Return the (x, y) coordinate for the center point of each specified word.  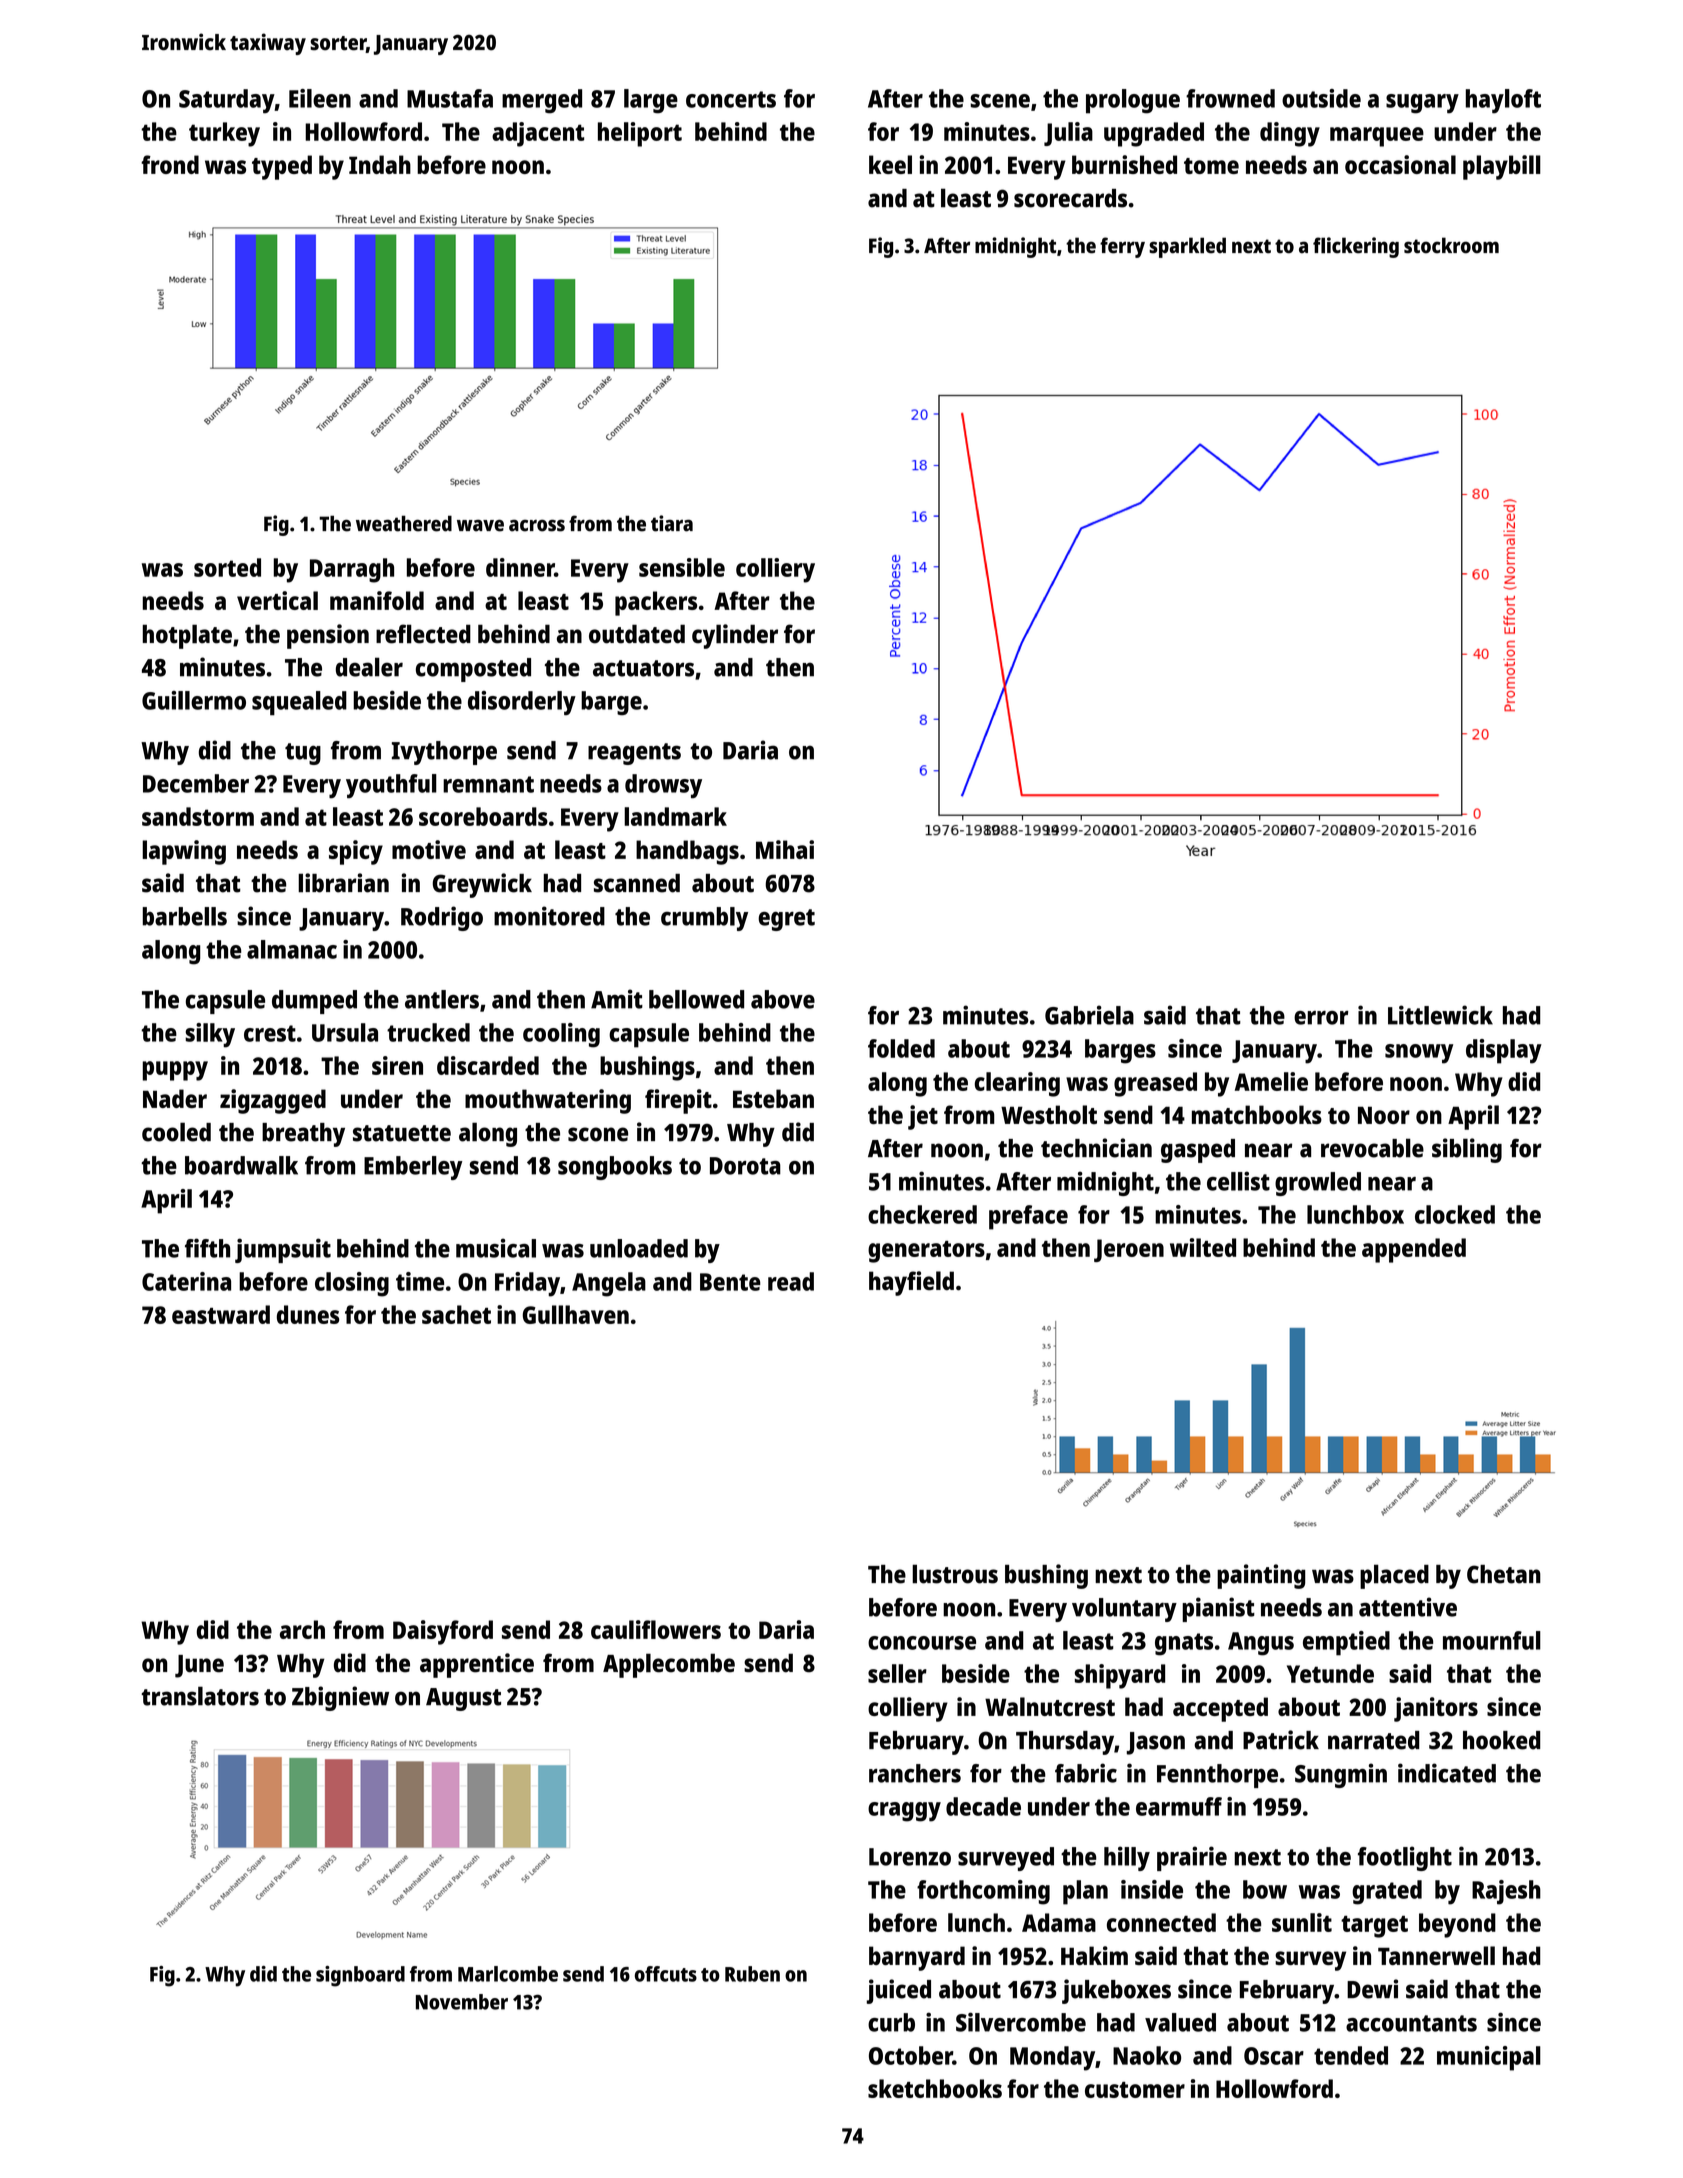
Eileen (320, 98)
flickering (1356, 247)
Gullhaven (576, 1314)
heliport (640, 134)
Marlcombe (508, 1974)
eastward (221, 1314)
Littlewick (1440, 1015)
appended (1414, 1250)
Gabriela (1089, 1015)
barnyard (917, 1958)
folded (901, 1048)
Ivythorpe (444, 753)
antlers (442, 999)
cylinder (735, 636)
